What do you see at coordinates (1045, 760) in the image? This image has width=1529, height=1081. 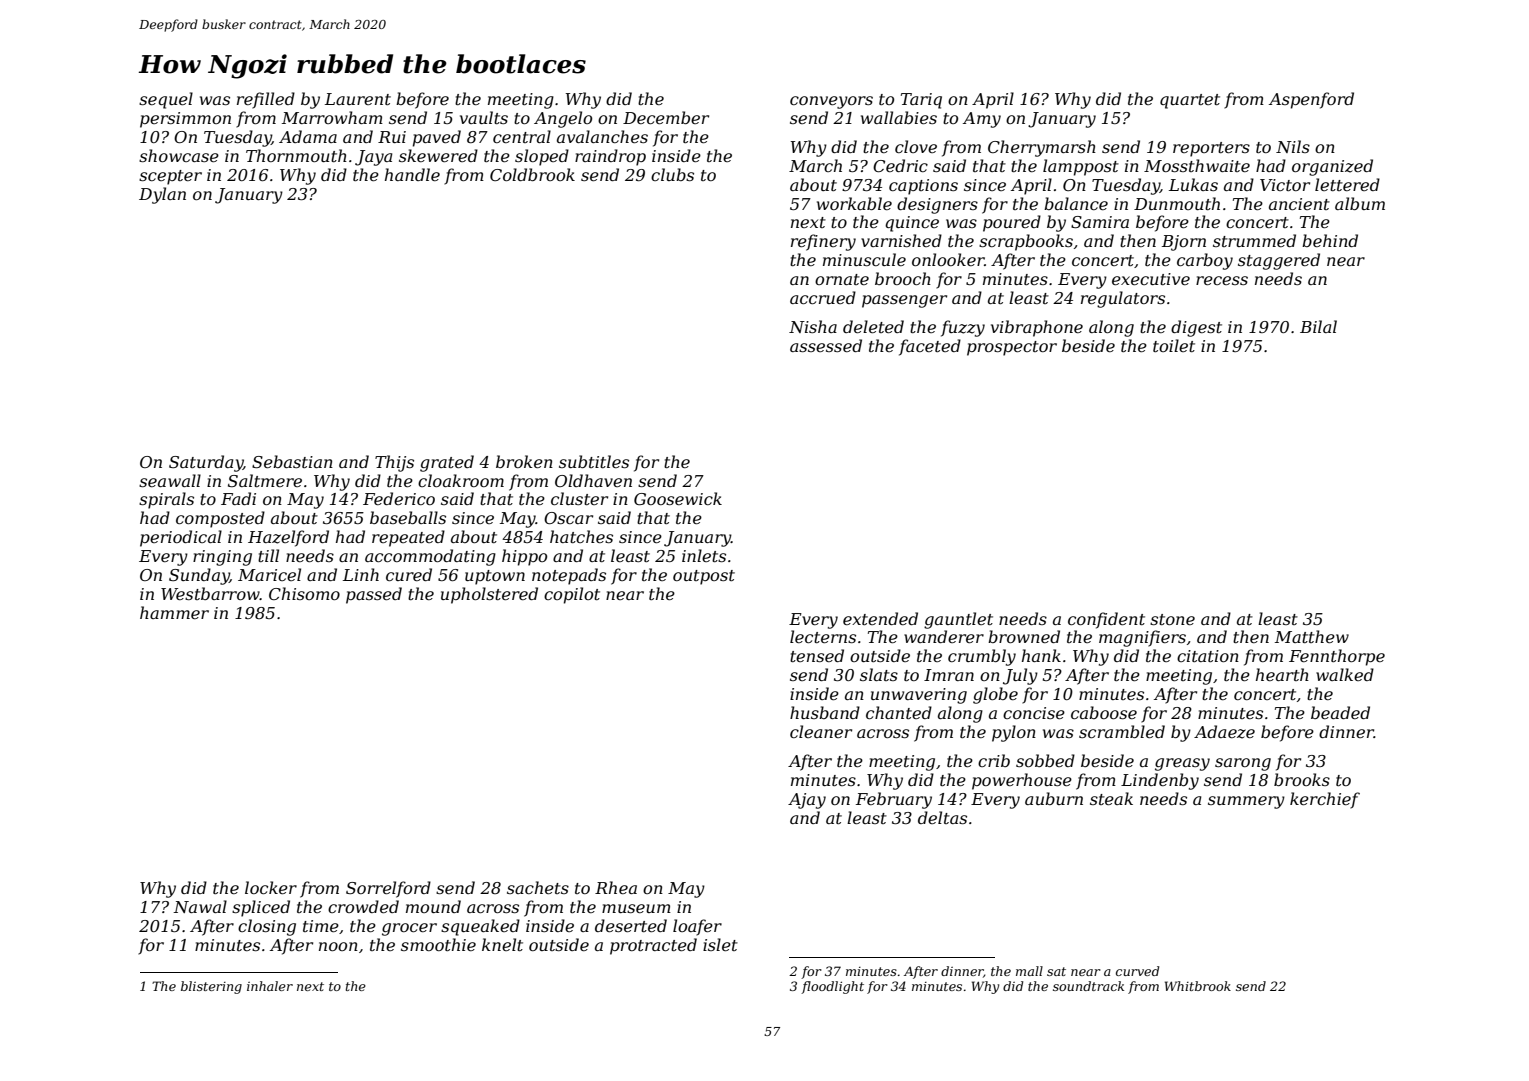 I see `sobbed` at bounding box center [1045, 760].
